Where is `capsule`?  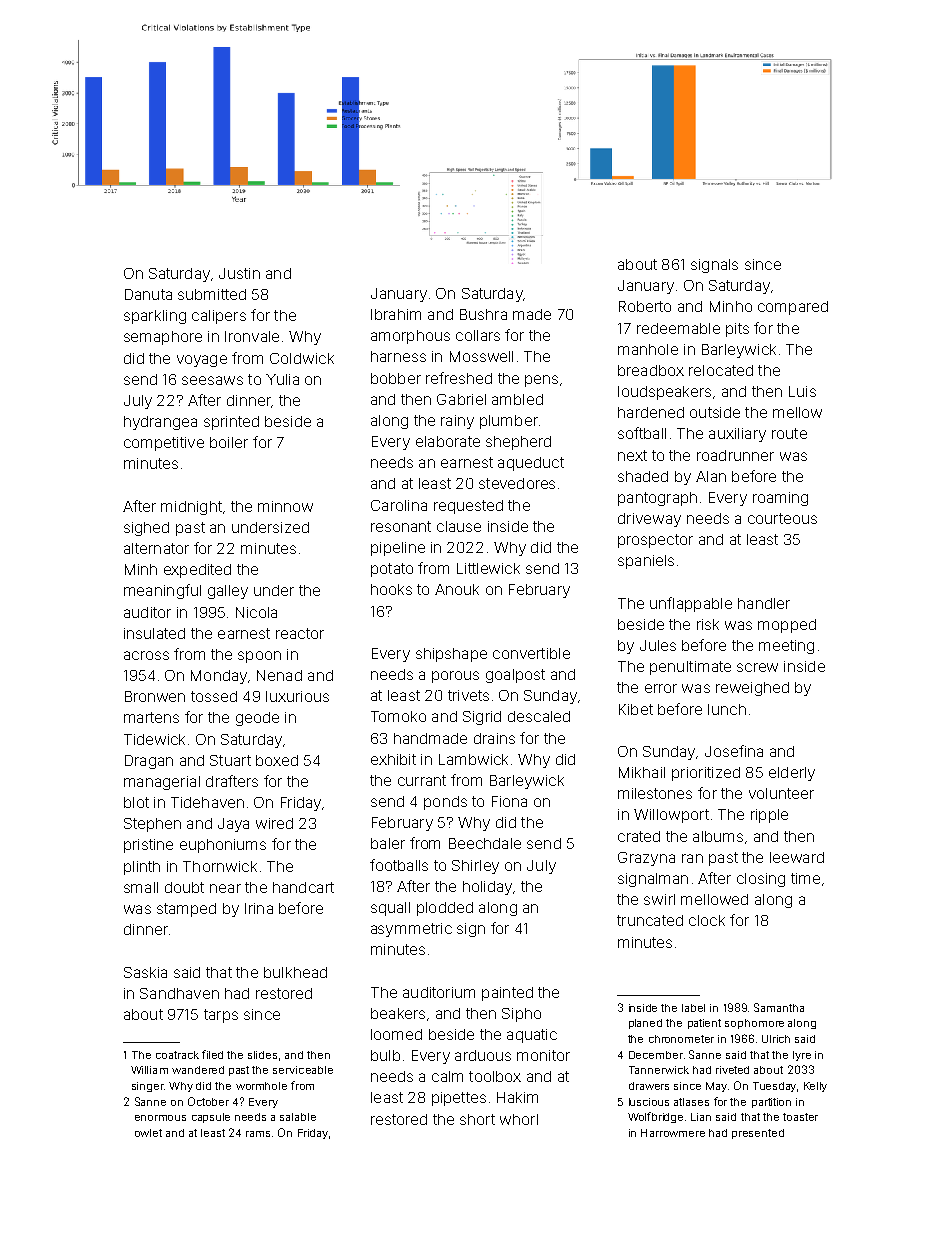
capsule is located at coordinates (211, 1118).
